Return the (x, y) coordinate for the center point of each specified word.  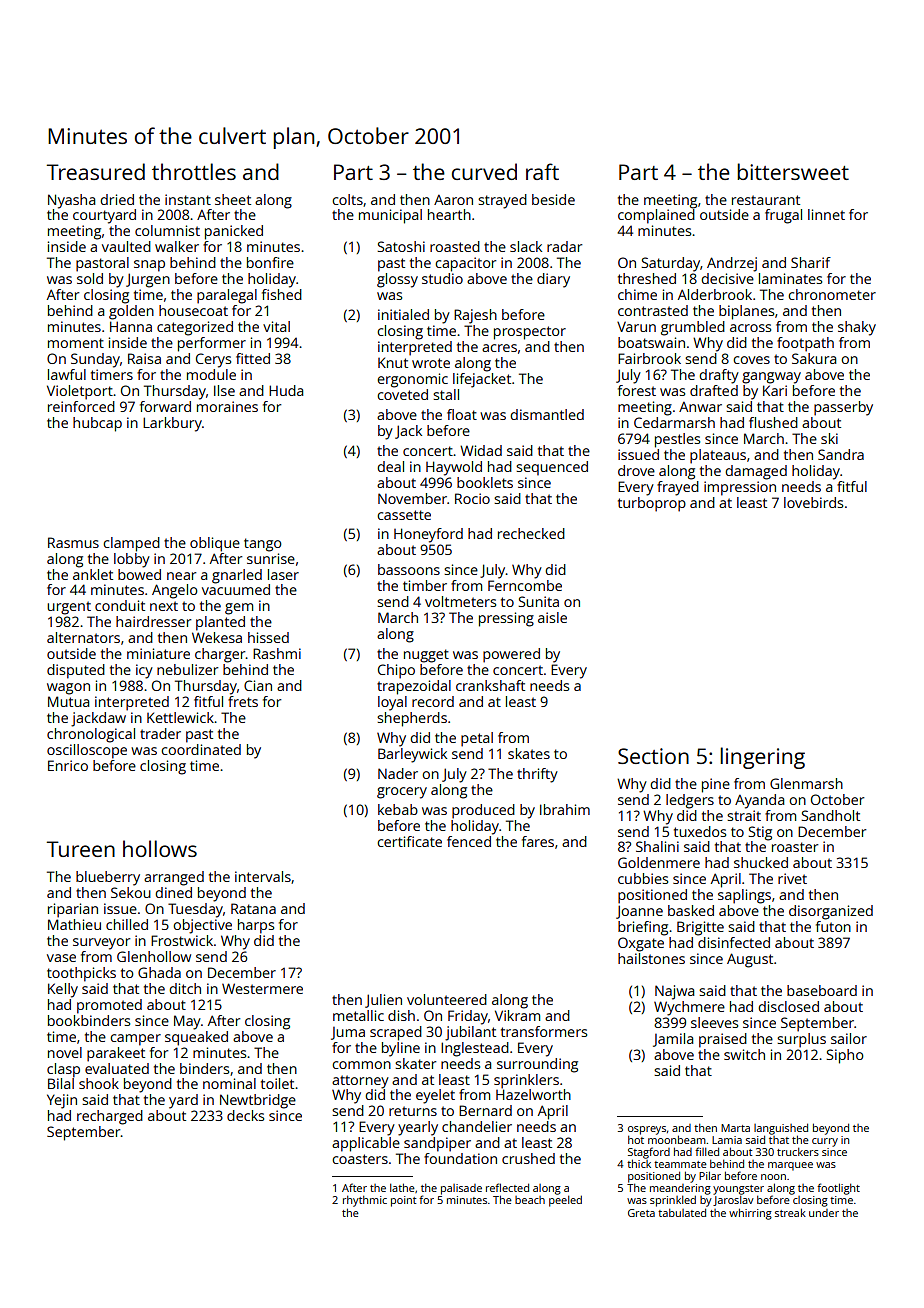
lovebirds (813, 502)
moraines (227, 406)
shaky (857, 328)
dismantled (547, 414)
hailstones (651, 958)
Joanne (639, 912)
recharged (110, 1117)
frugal (783, 216)
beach (530, 1200)
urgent (69, 608)
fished (282, 294)
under (824, 1213)
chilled (127, 924)
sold (90, 278)
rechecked (531, 533)
